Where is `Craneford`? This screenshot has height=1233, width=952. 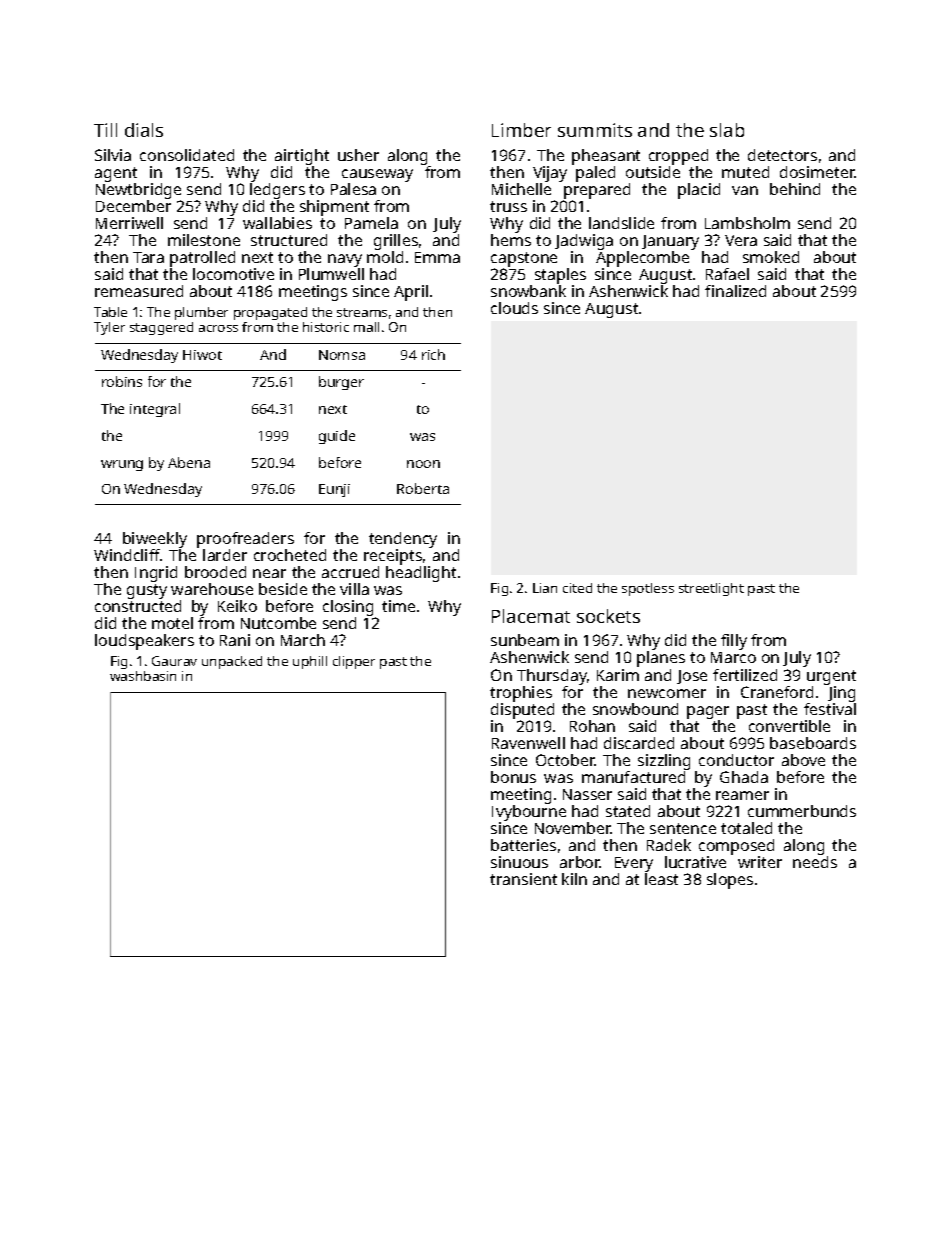 Craneford is located at coordinates (777, 692).
